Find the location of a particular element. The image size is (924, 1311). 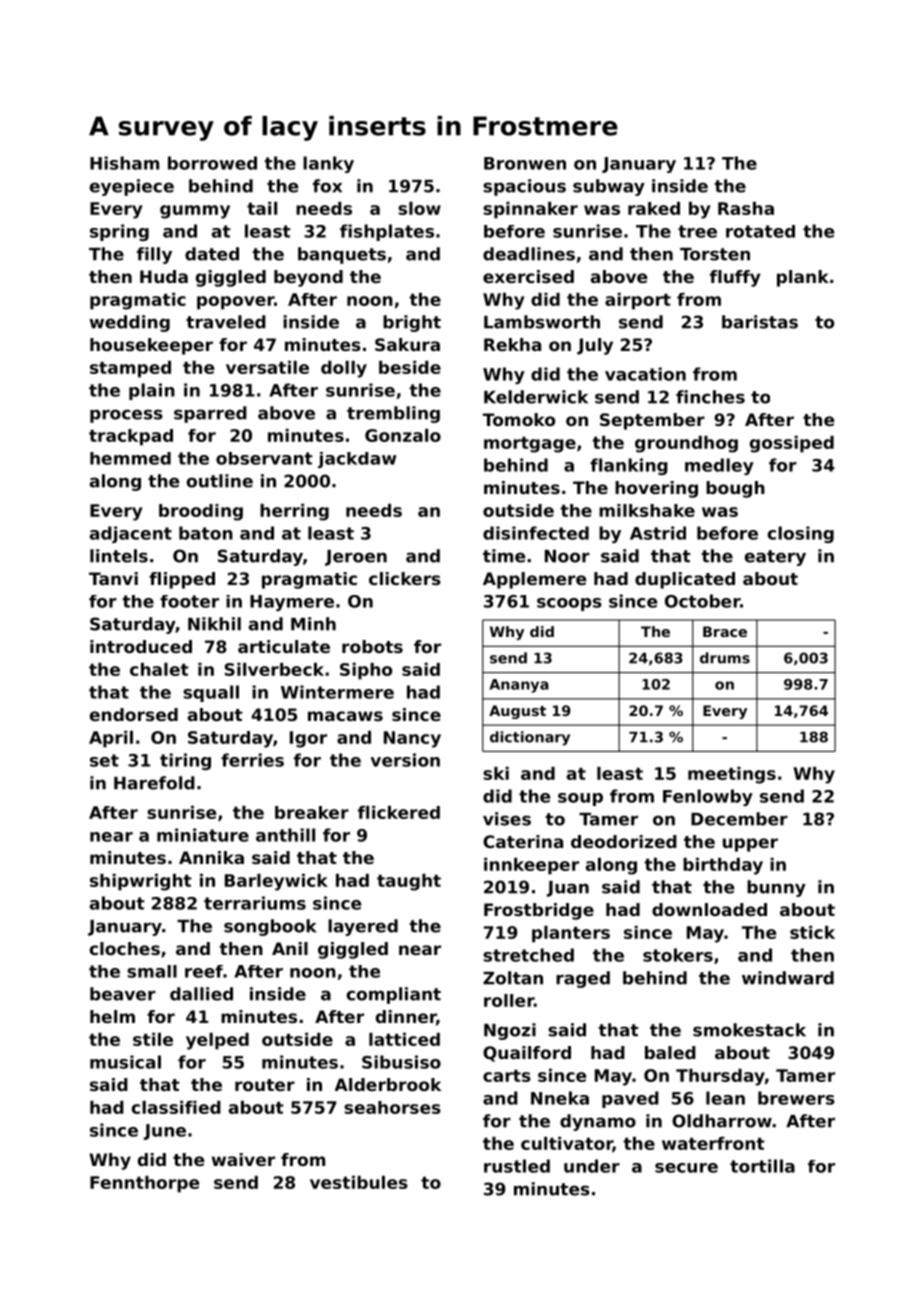

tail is located at coordinates (262, 208).
